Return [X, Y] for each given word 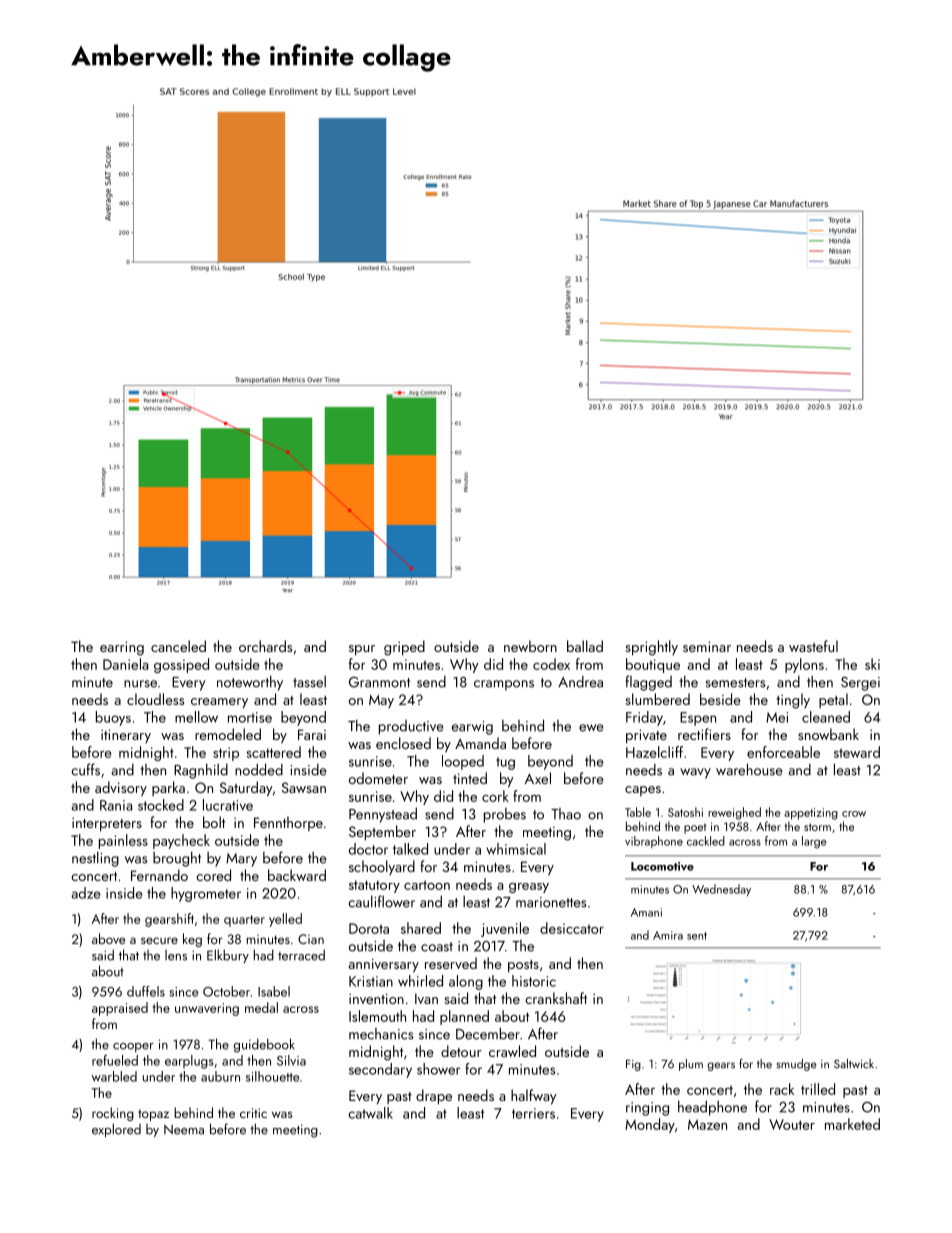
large [814, 842]
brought [177, 859]
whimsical [516, 849]
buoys [113, 718]
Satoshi [685, 812]
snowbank [828, 734]
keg [192, 940]
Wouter [792, 1124]
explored [116, 1130]
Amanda [480, 743]
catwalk [370, 1113]
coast [437, 947]
